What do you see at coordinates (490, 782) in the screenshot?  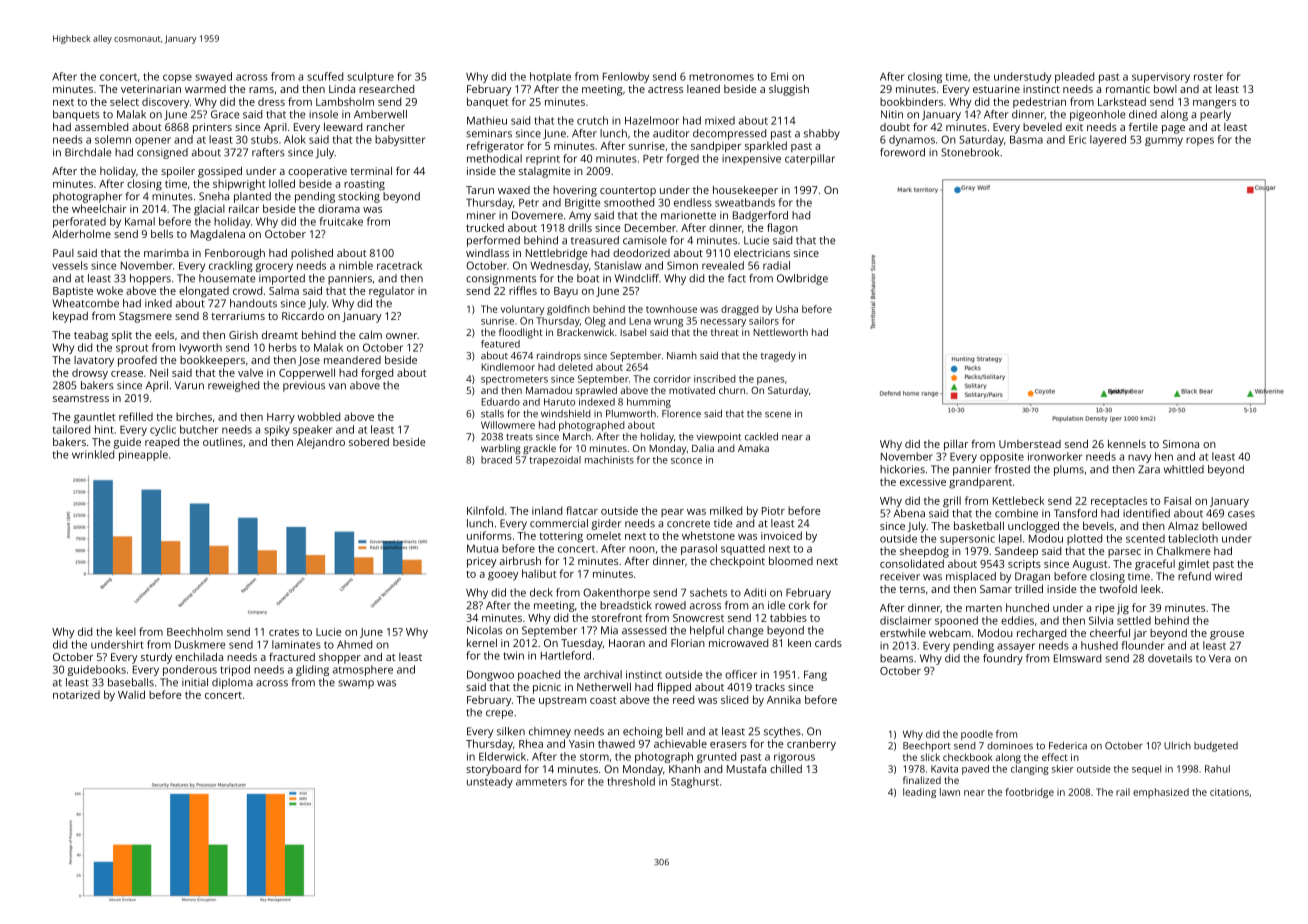 I see `unsteady` at bounding box center [490, 782].
